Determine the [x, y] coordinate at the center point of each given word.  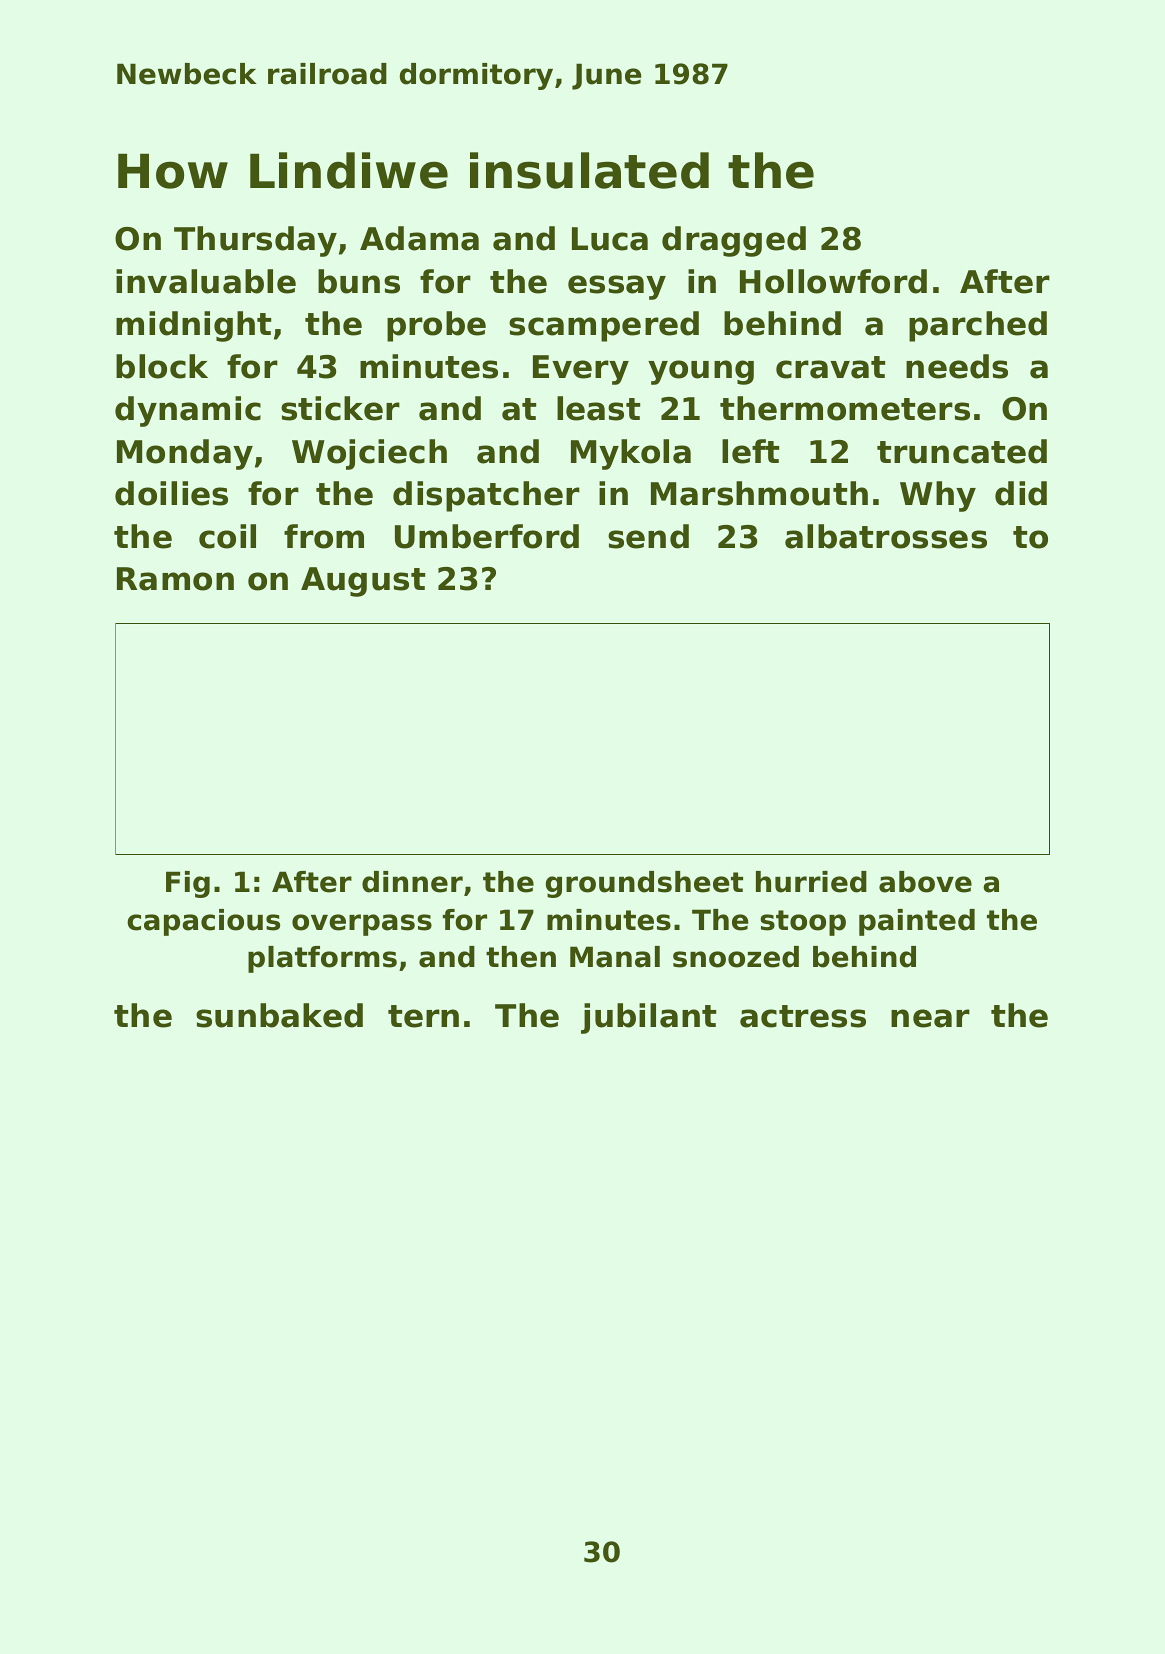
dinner [412, 882]
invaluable [206, 281]
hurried [811, 882]
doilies [171, 493]
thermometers [845, 408]
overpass [362, 925]
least [598, 408]
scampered [604, 326]
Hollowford [833, 281]
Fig [188, 884]
